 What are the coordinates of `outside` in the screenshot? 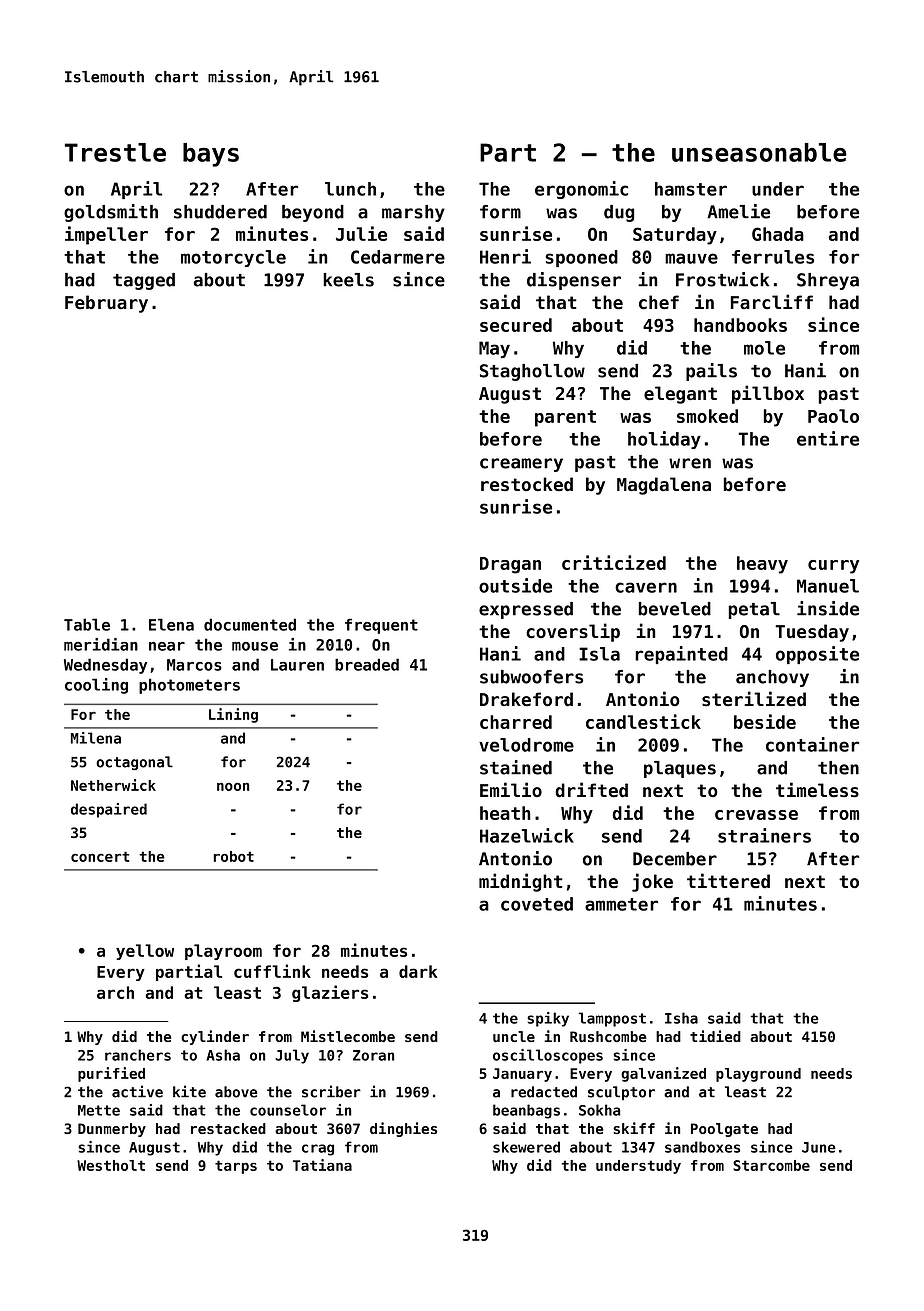 It's located at (515, 585).
